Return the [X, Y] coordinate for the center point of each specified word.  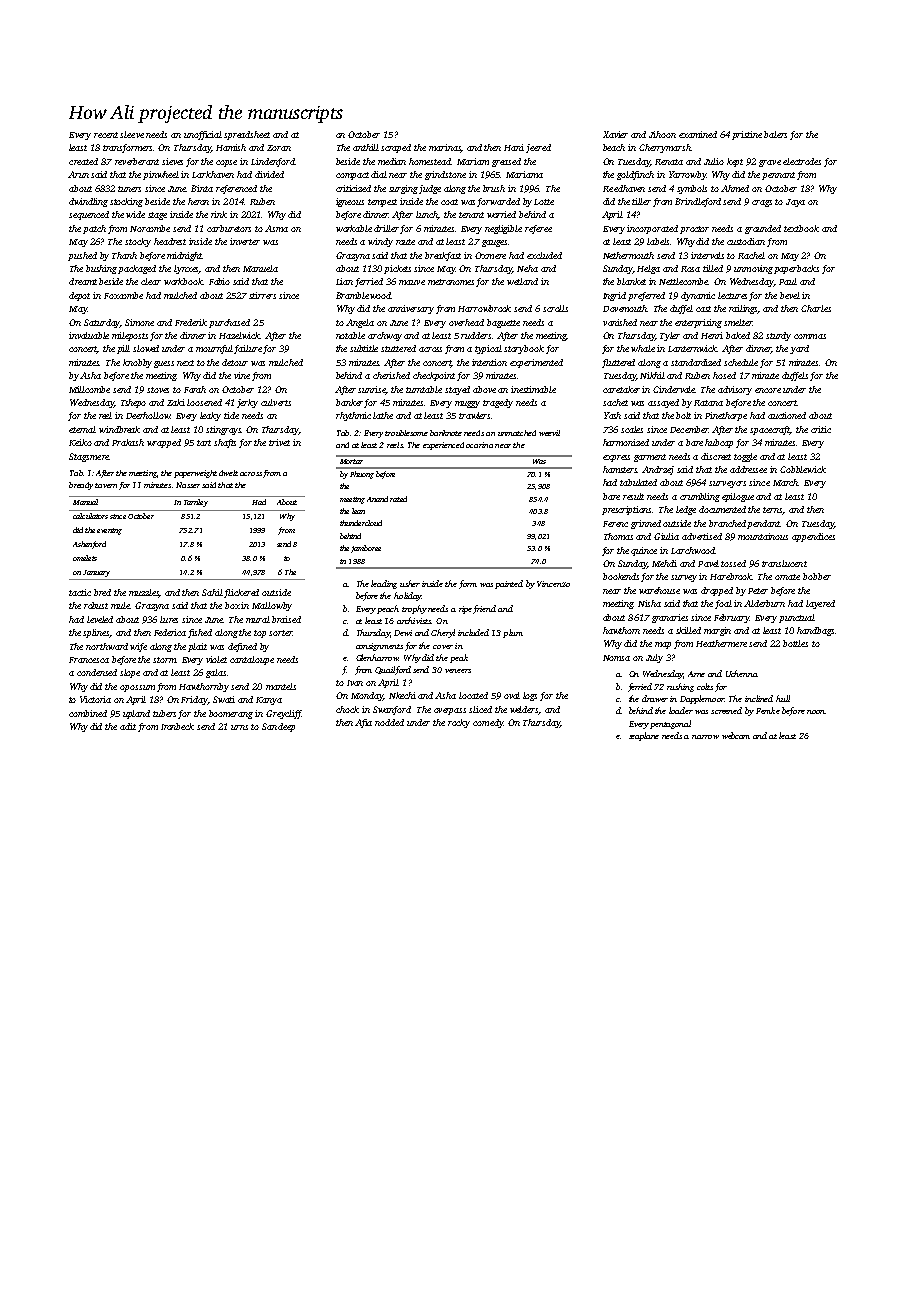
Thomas [618, 536]
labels [659, 241]
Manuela [260, 268]
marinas [445, 148]
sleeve [132, 134]
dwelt [228, 473]
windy [380, 242]
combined [88, 713]
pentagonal [670, 724]
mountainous [763, 536]
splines [96, 633]
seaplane [644, 736]
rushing [680, 687]
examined [698, 134]
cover [443, 647]
